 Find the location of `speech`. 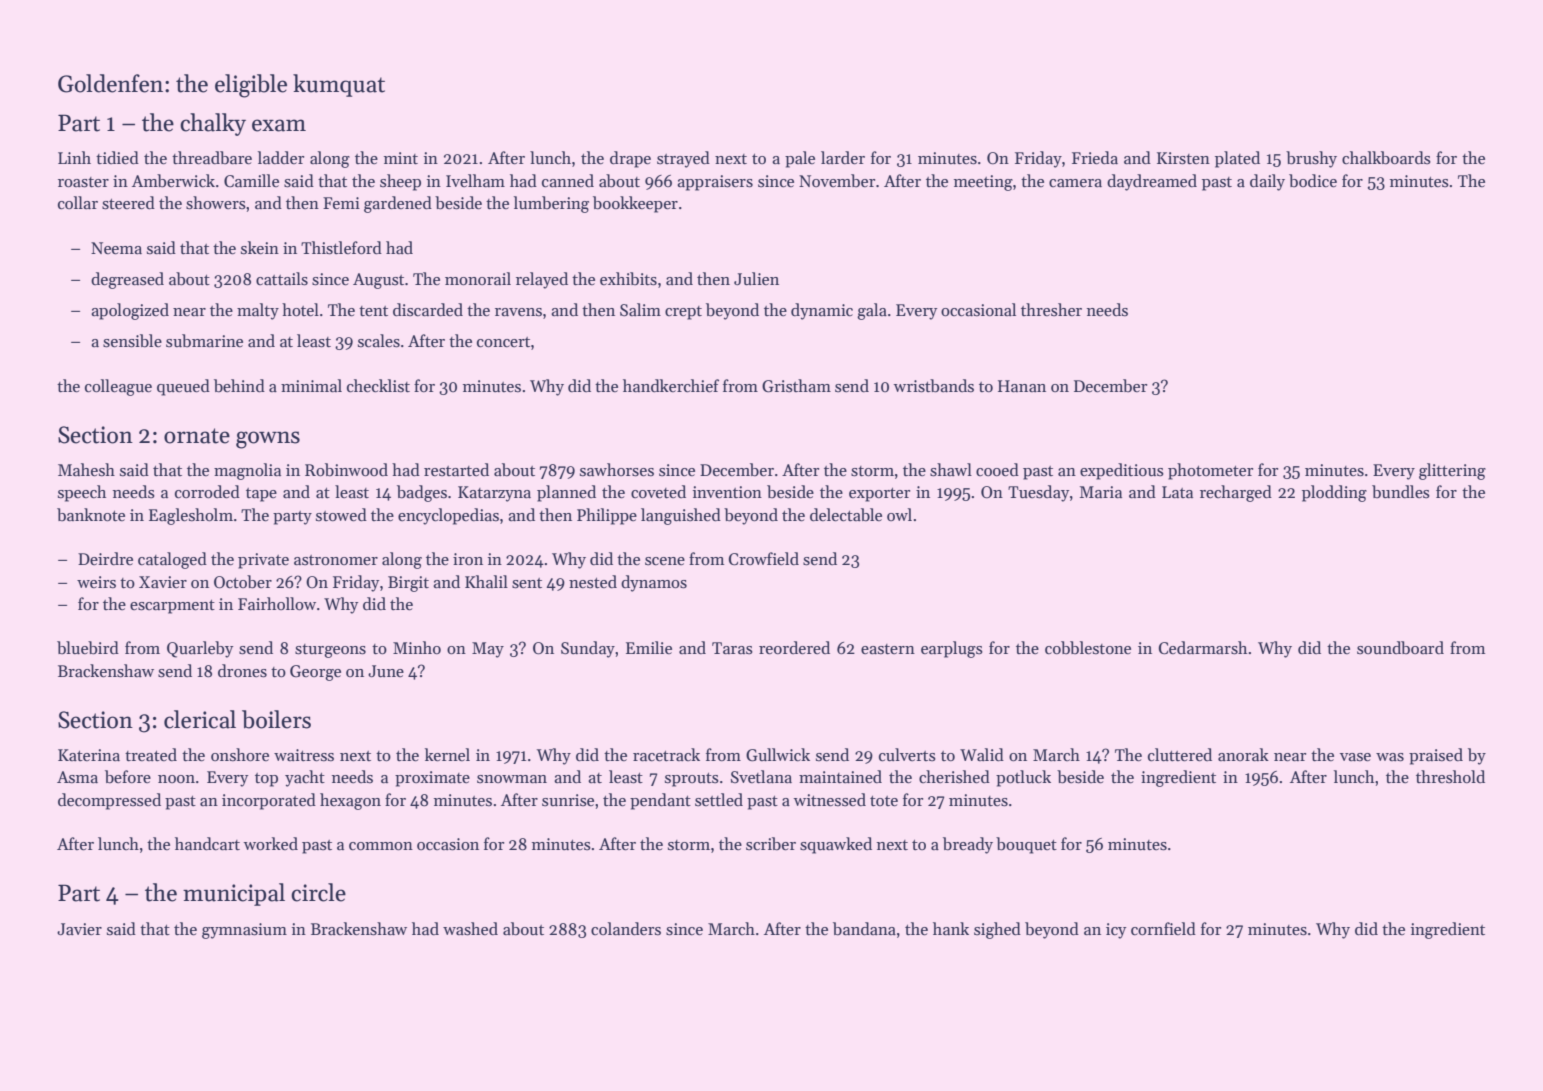

speech is located at coordinates (82, 493).
